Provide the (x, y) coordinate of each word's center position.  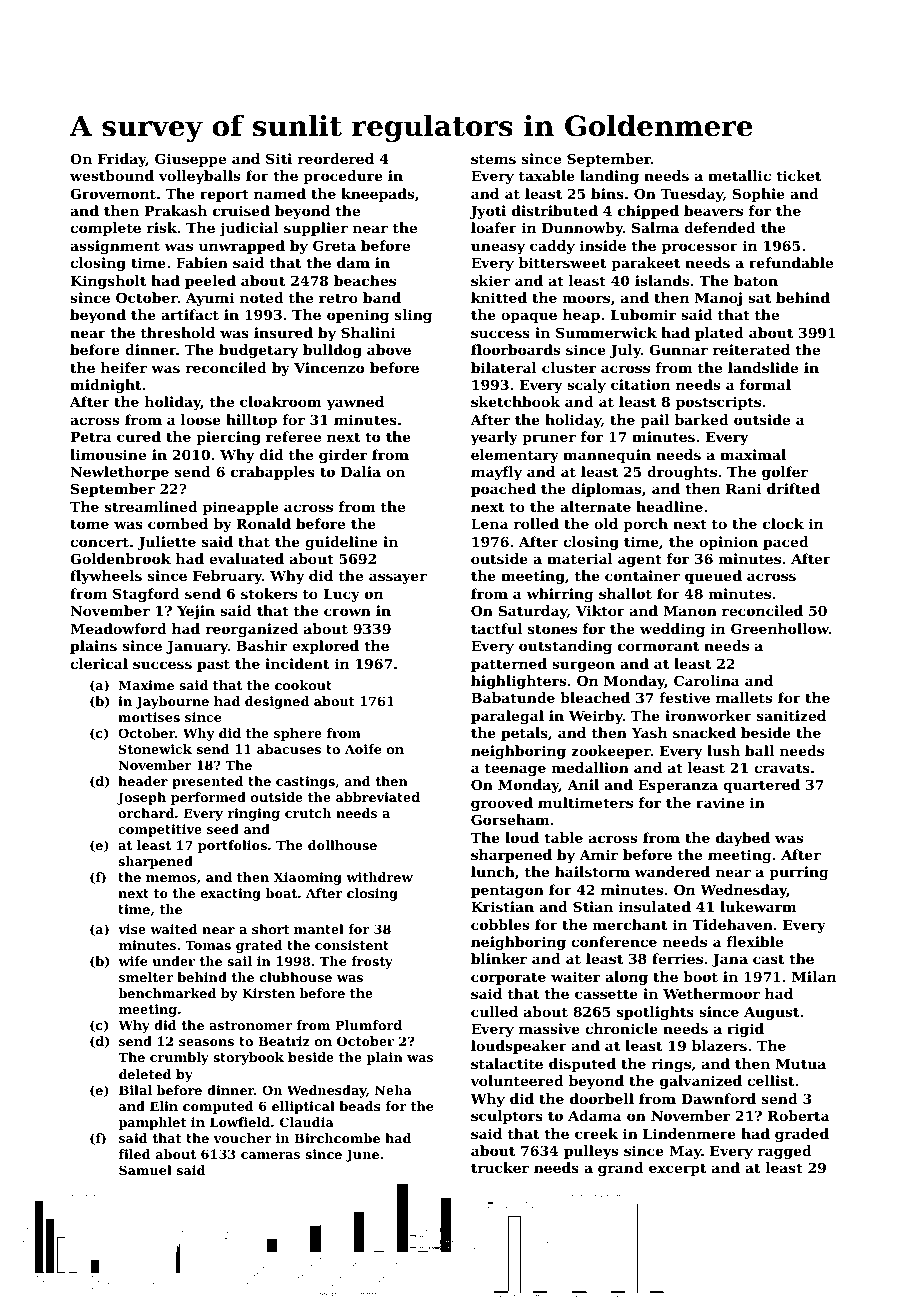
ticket (798, 175)
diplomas (606, 490)
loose (201, 419)
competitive (160, 830)
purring (798, 873)
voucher (242, 1138)
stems (493, 159)
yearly (494, 438)
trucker (500, 1167)
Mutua (801, 1064)
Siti (279, 158)
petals (524, 734)
